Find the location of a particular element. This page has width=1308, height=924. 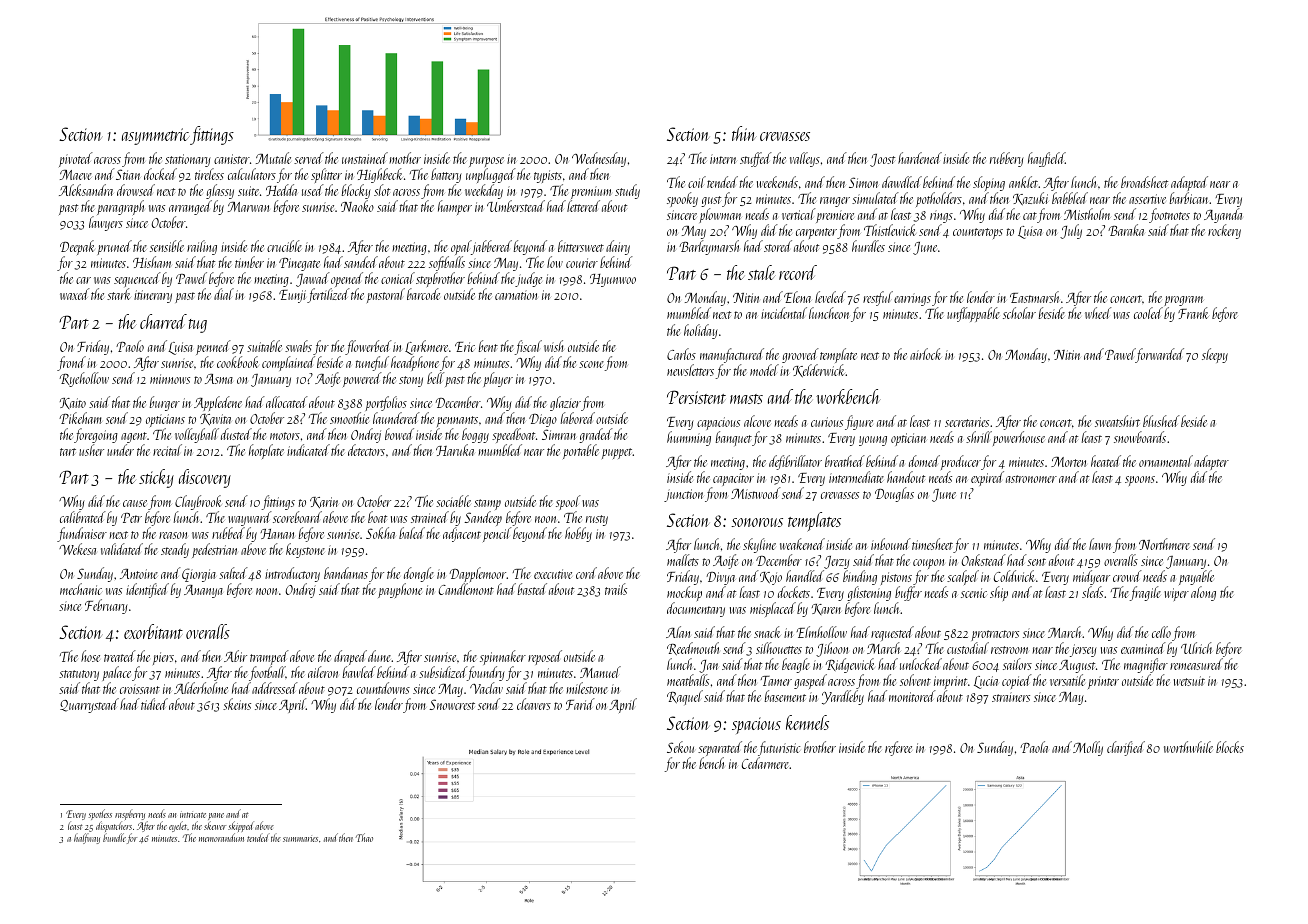

memorandum is located at coordinates (221, 837).
